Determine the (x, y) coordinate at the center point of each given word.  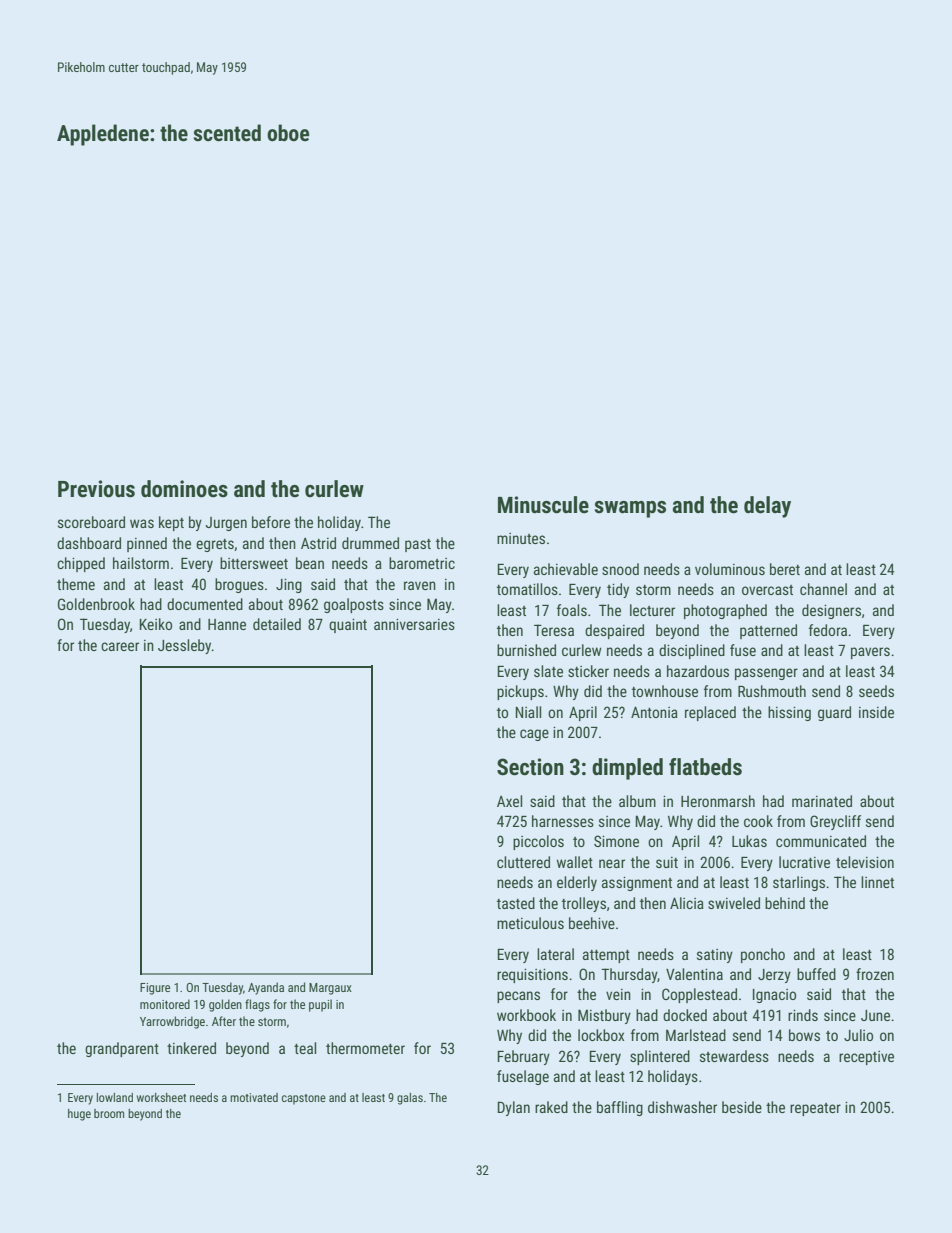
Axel (509, 801)
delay (767, 507)
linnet (877, 882)
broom (109, 1113)
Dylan (513, 1108)
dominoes (184, 489)
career (120, 646)
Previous (96, 489)
